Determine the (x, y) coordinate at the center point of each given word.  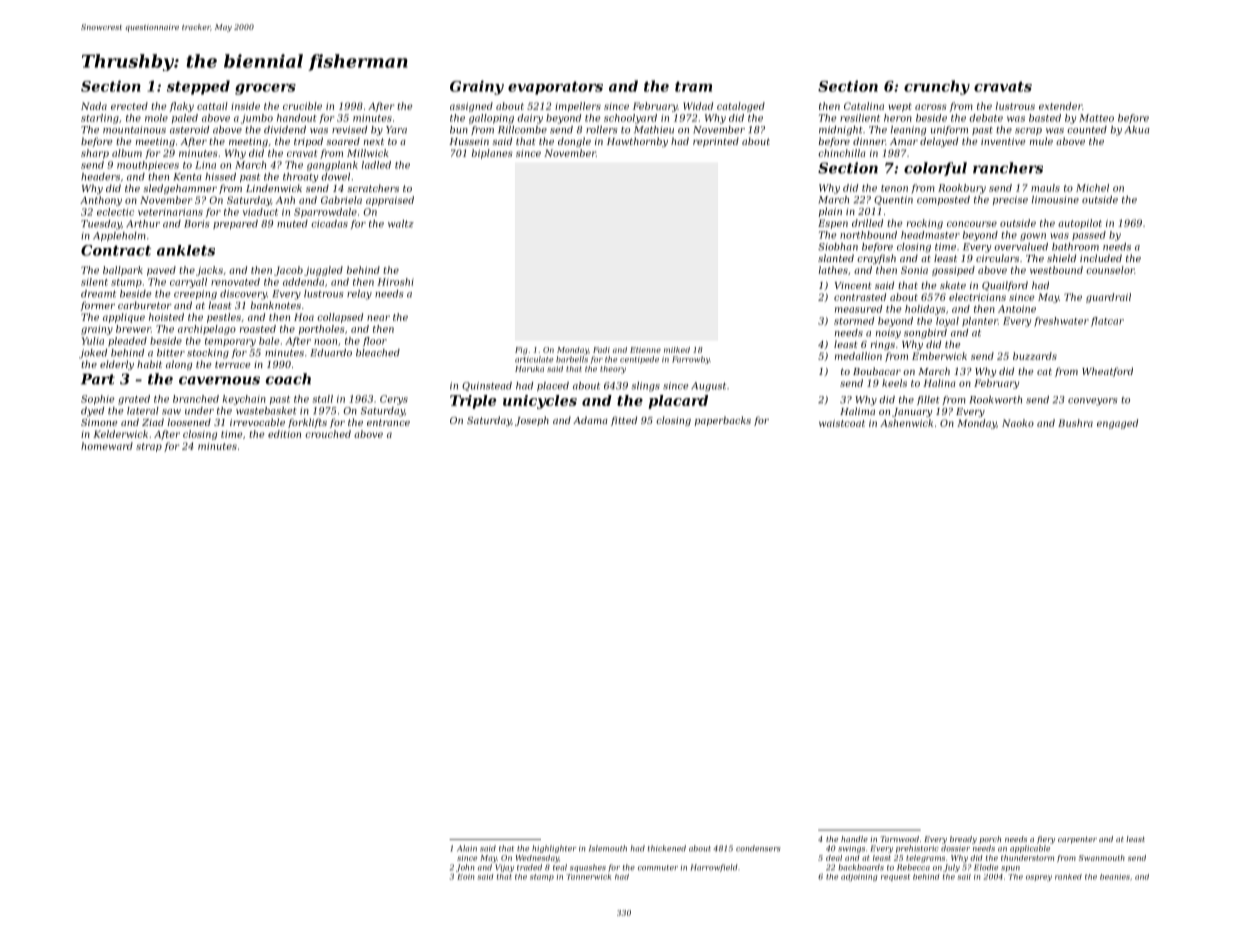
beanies (1115, 877)
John (465, 868)
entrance (388, 422)
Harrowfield (714, 868)
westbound (1056, 270)
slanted (836, 258)
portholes (321, 330)
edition (284, 434)
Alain (467, 848)
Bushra (1075, 423)
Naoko (1018, 423)
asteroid (189, 130)
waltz (401, 224)
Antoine (1017, 309)
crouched (328, 434)
